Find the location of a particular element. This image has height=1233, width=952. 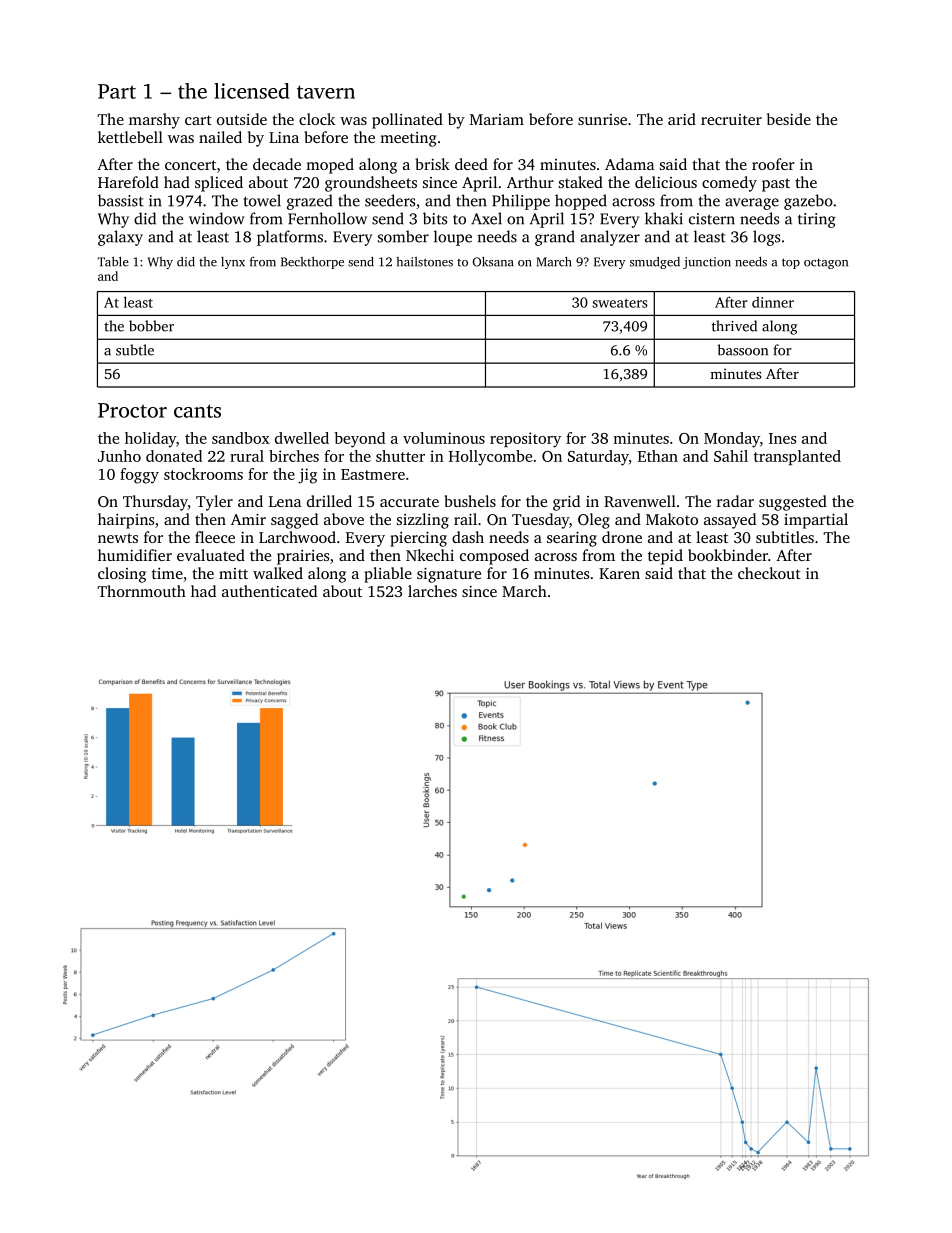

hairpins is located at coordinates (126, 521).
